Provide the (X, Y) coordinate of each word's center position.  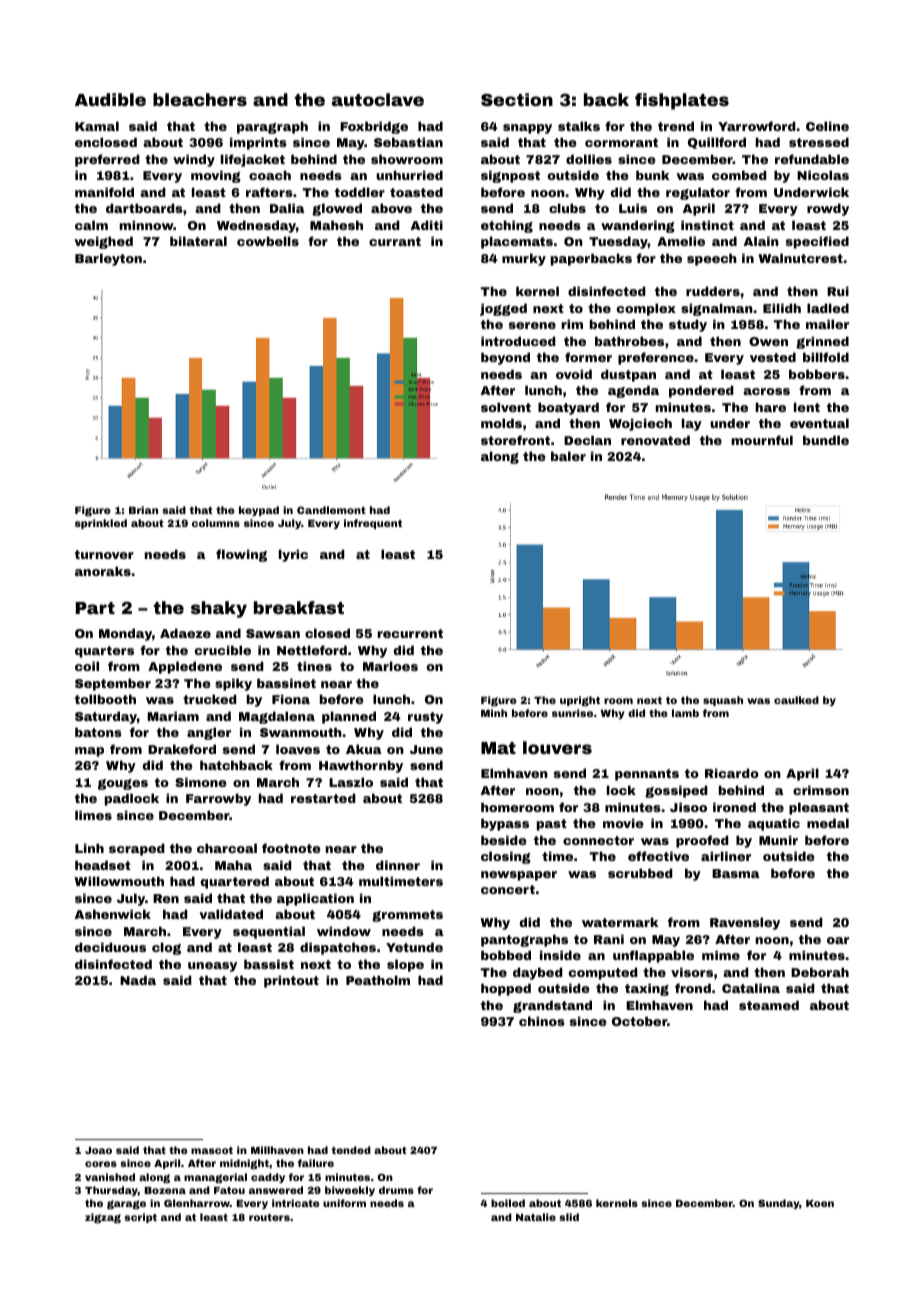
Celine (827, 126)
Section (517, 99)
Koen (820, 1203)
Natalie (536, 1217)
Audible (110, 99)
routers (269, 1217)
